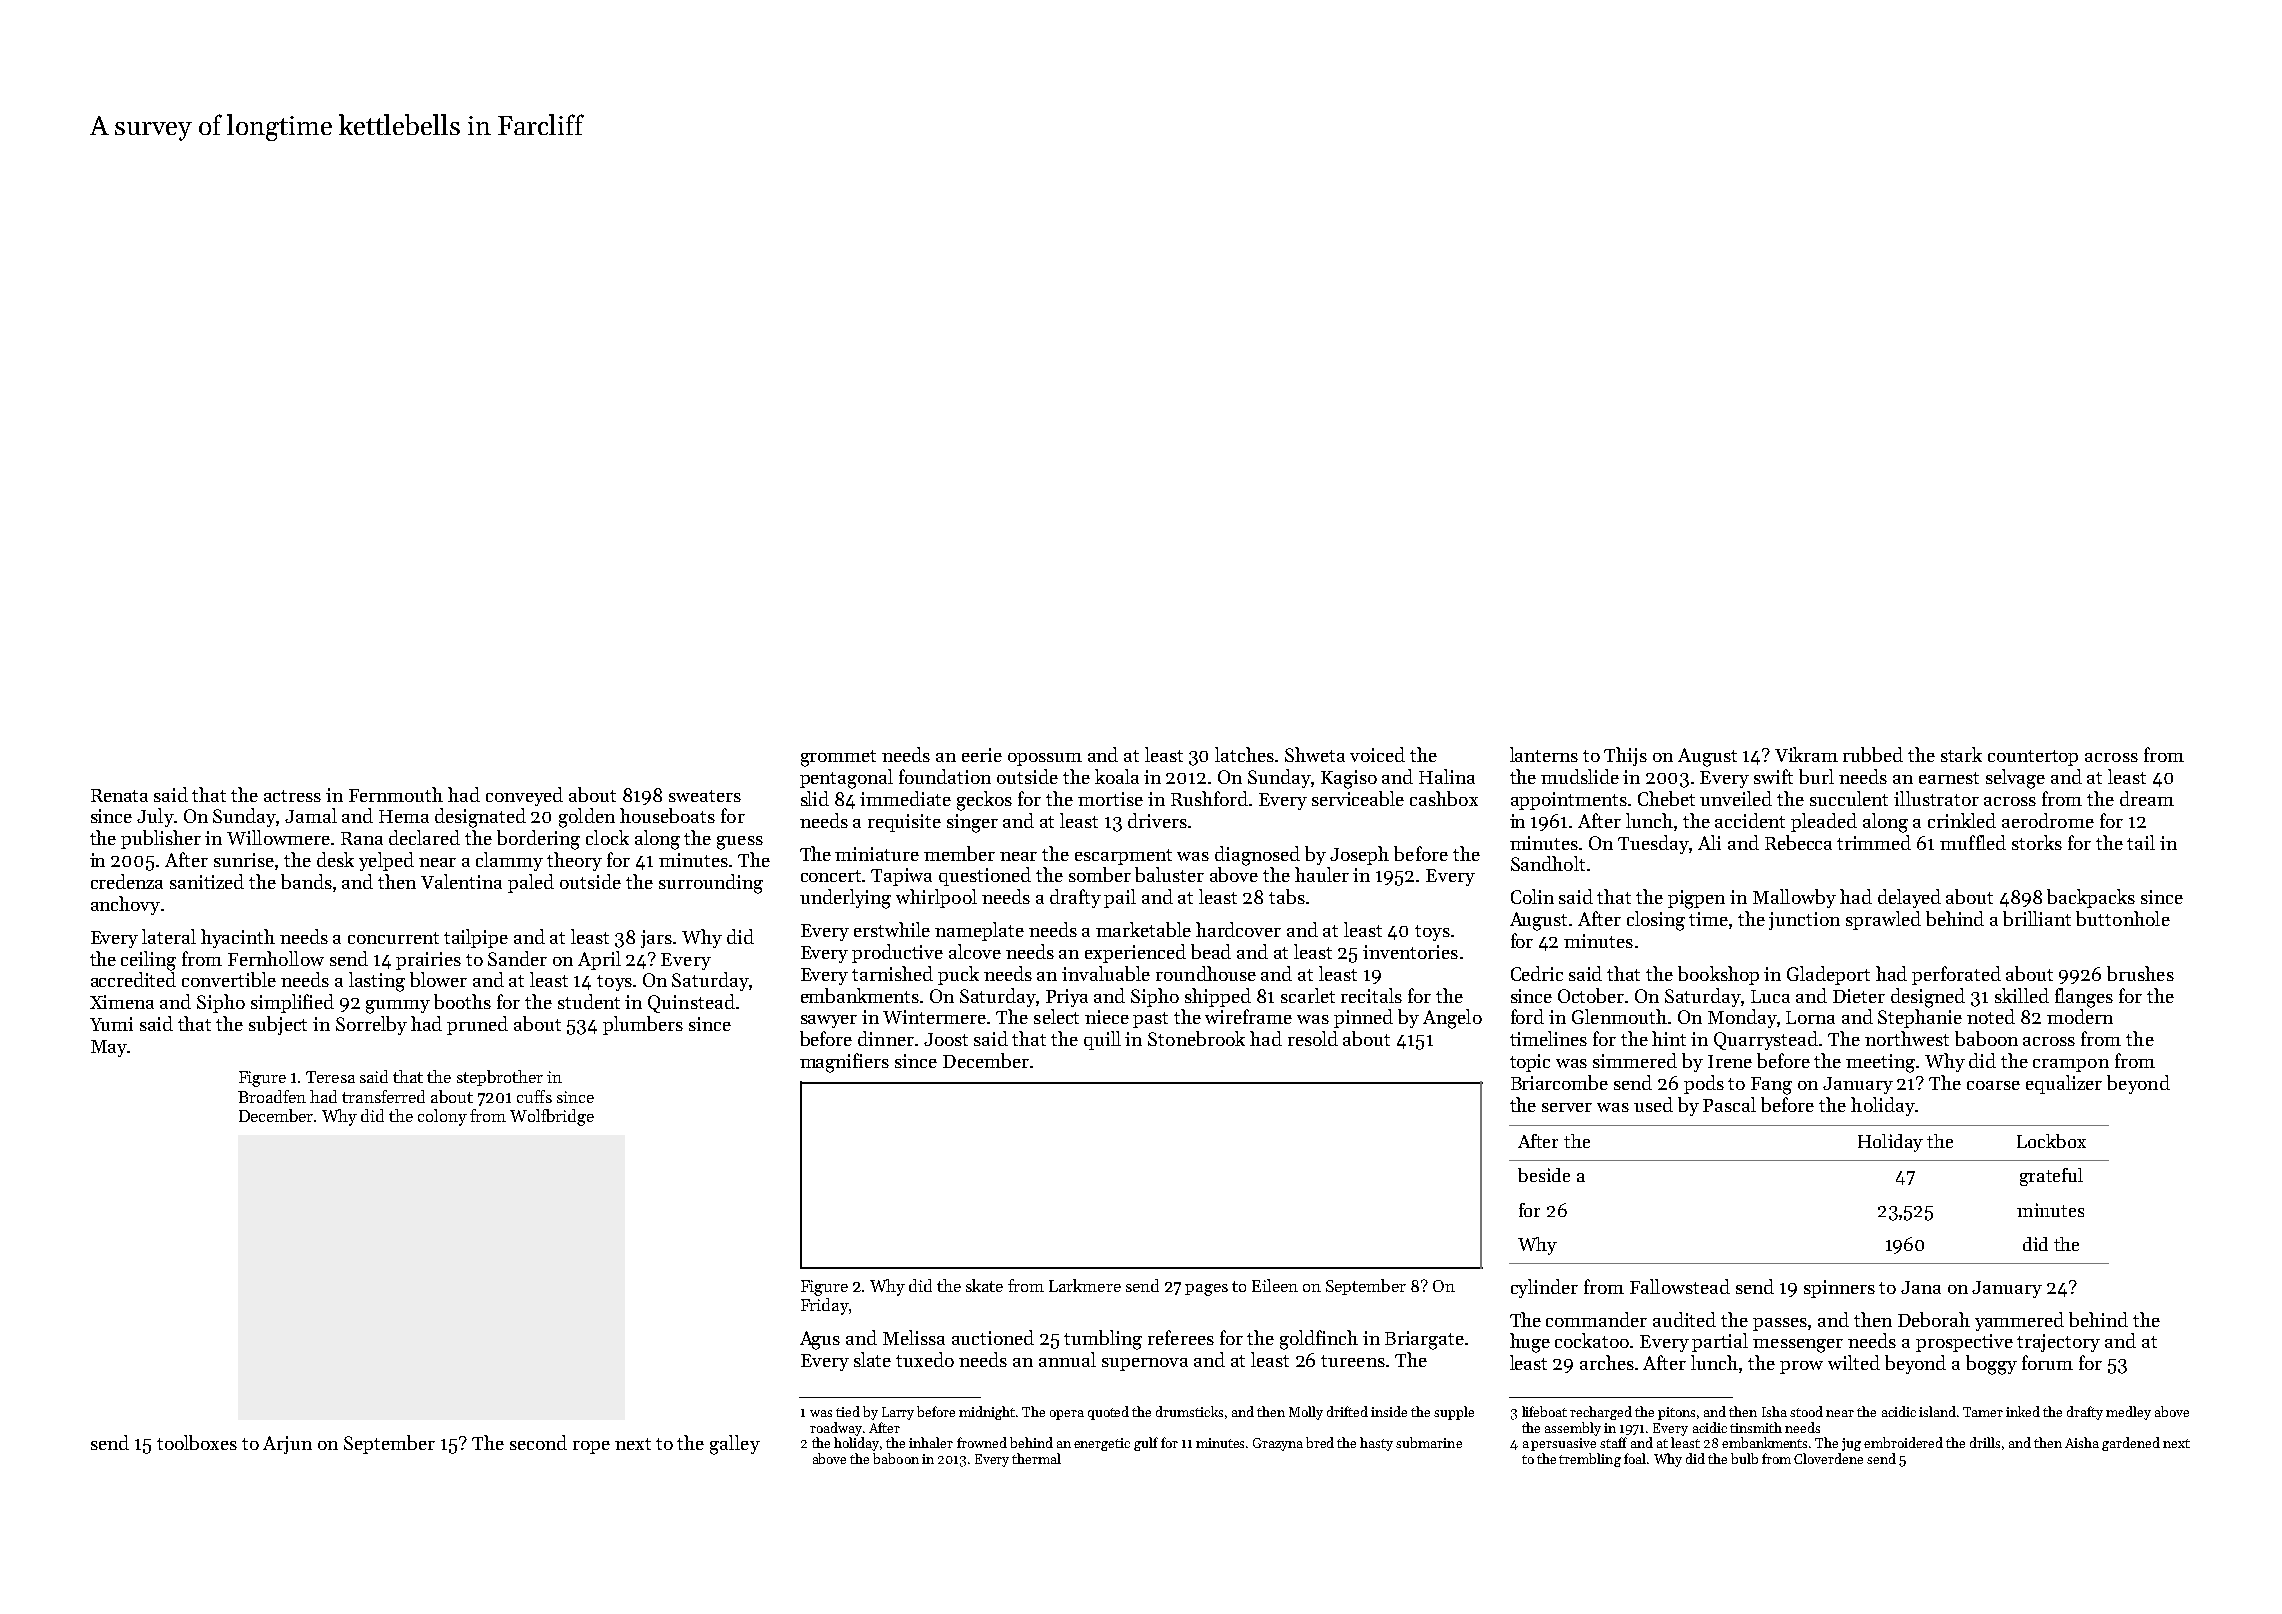 The image size is (2282, 1614). I want to click on grateful, so click(2051, 1177).
